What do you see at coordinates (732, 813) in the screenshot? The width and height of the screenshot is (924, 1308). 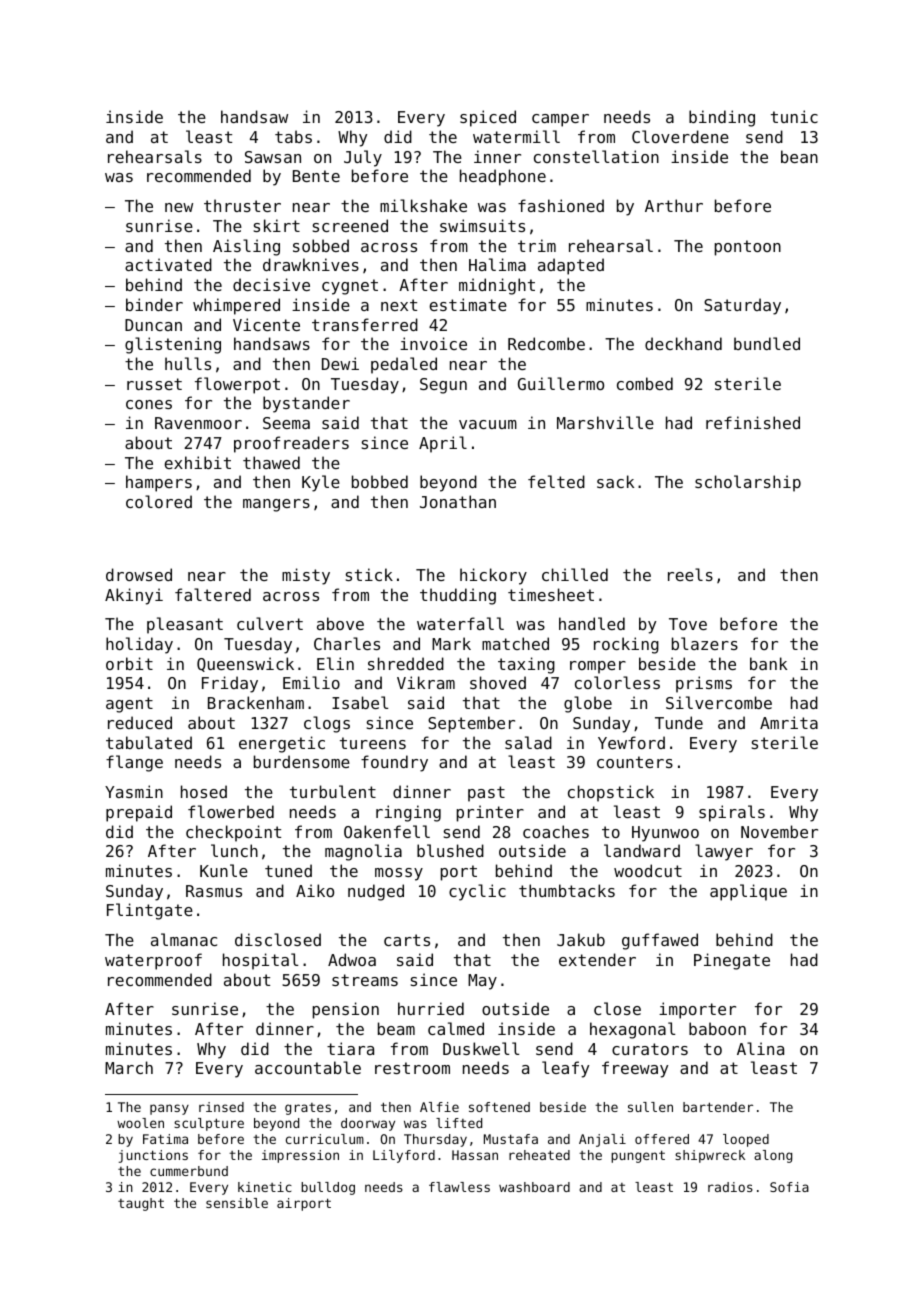 I see `spirals` at bounding box center [732, 813].
